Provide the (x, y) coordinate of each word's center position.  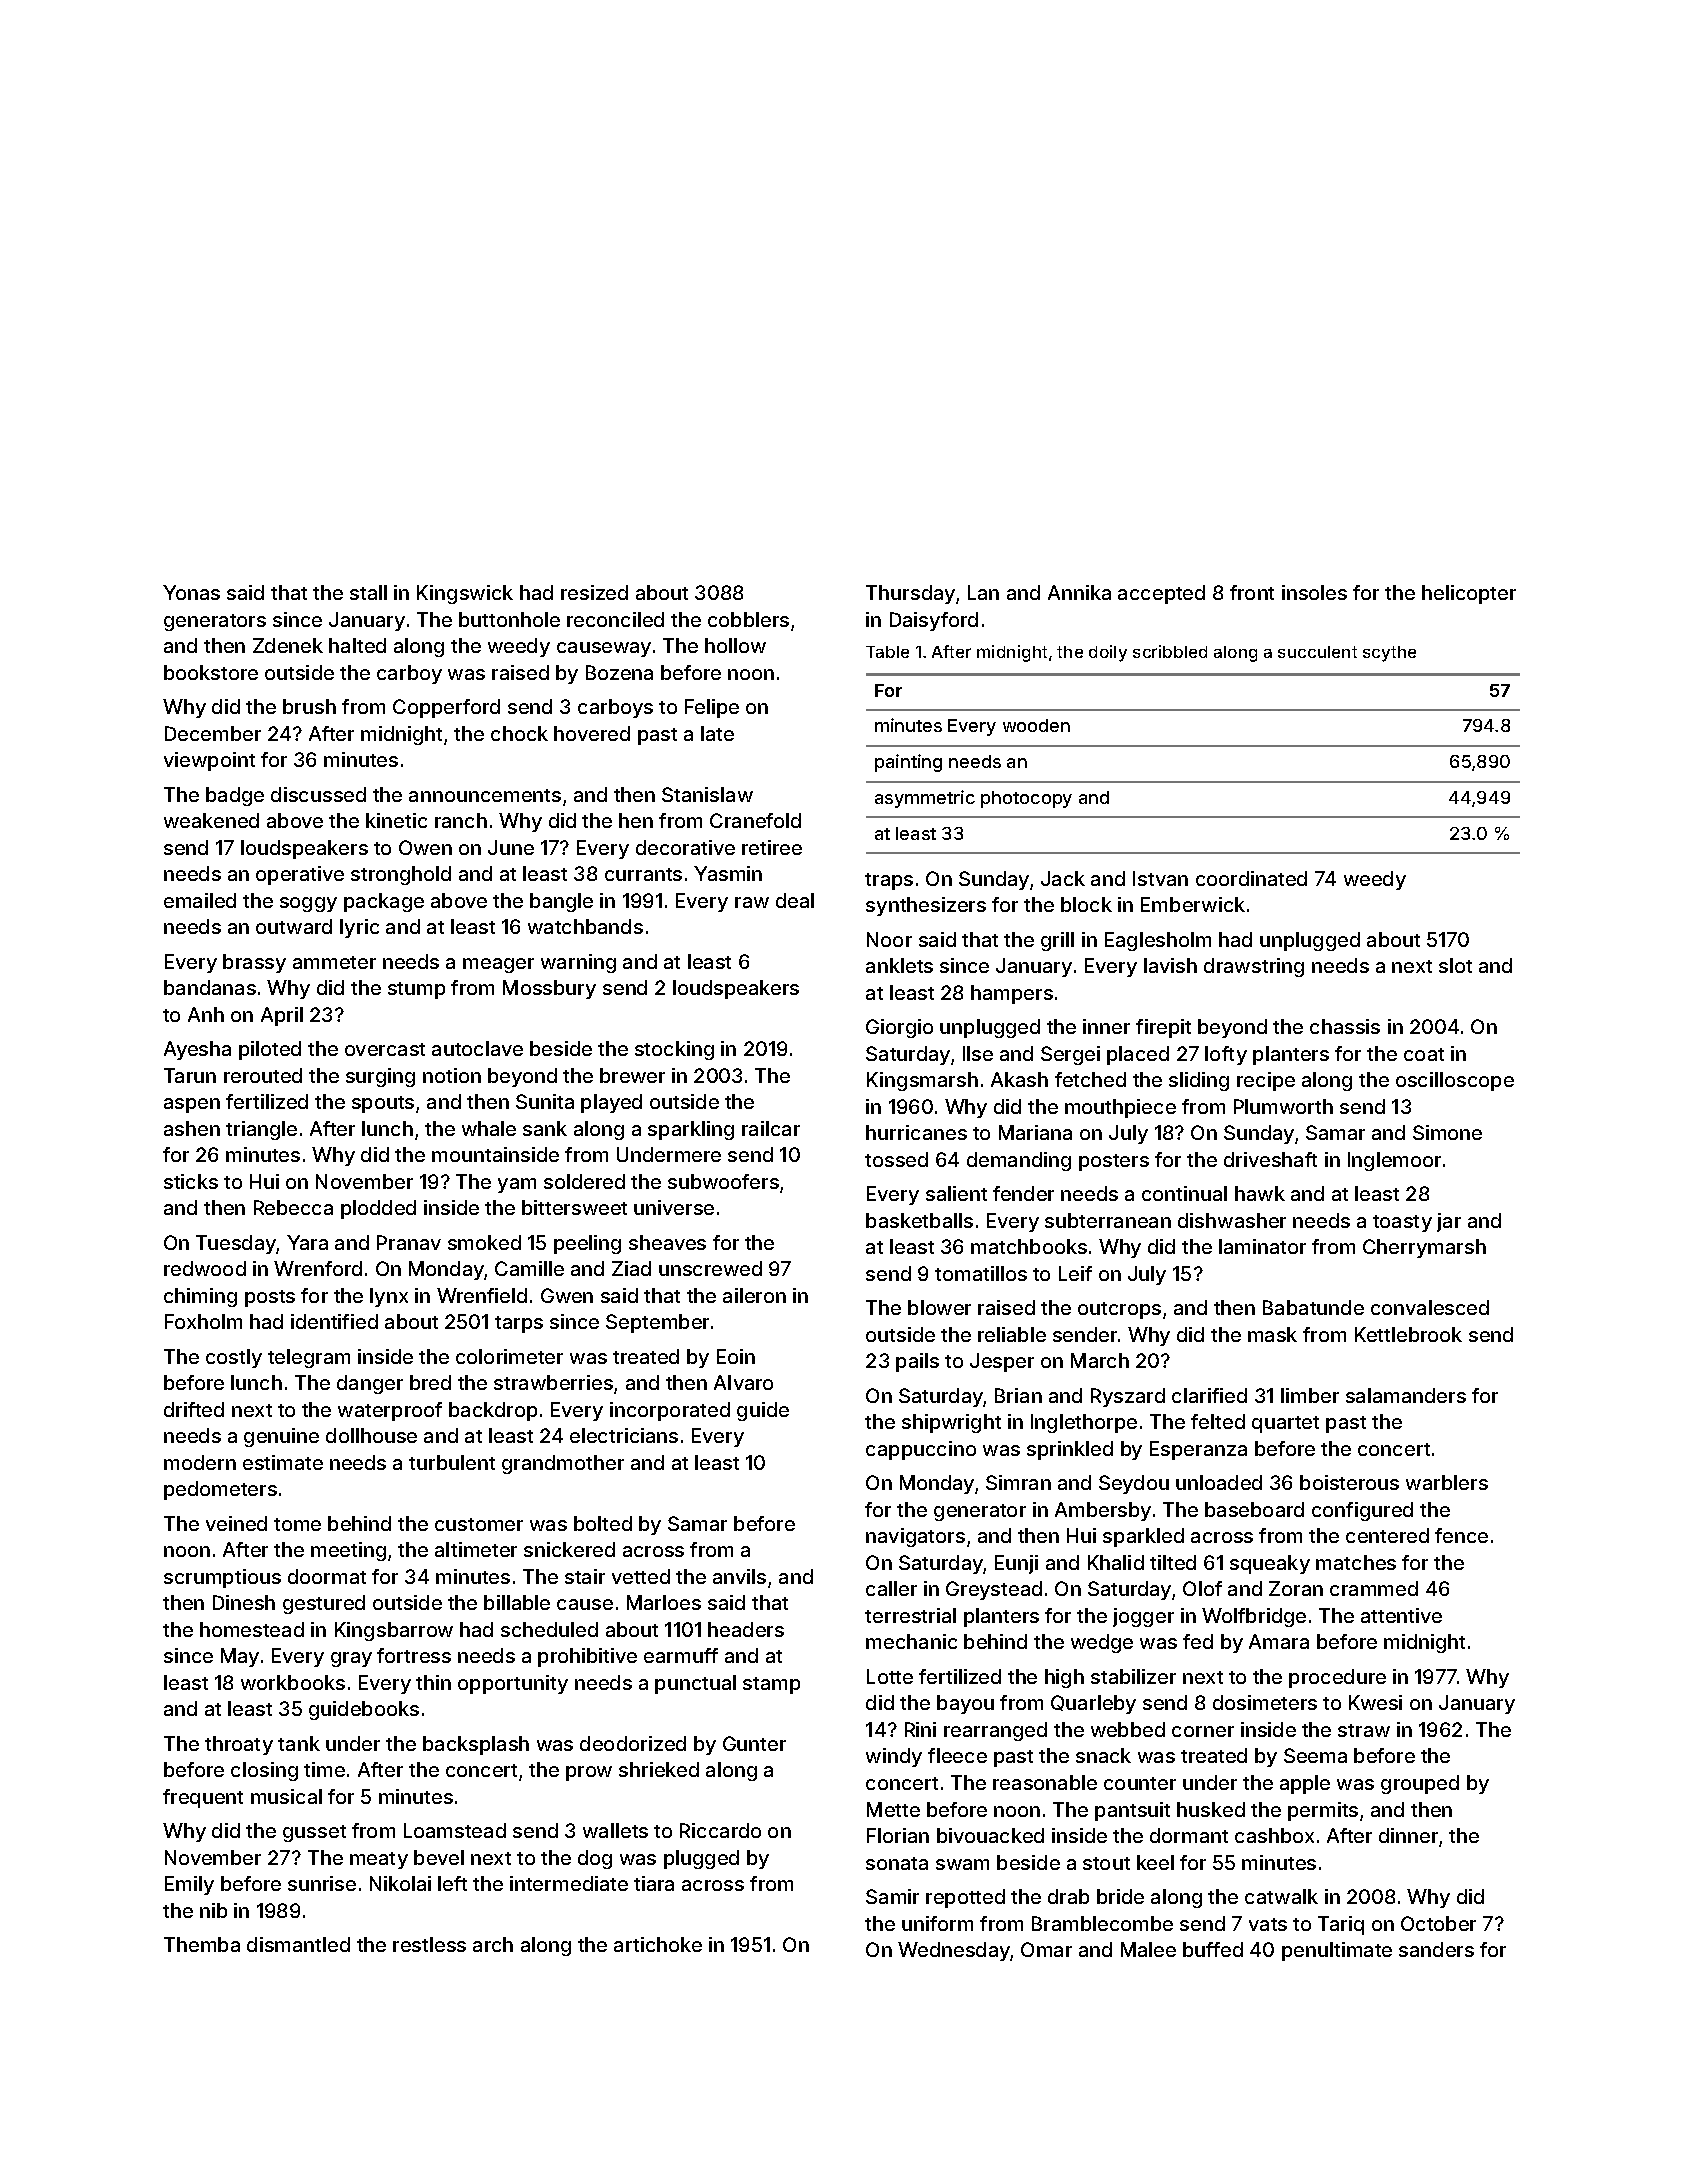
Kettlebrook (1408, 1334)
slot (1455, 965)
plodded (378, 1209)
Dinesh (244, 1602)
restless (429, 1944)
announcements (485, 795)
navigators (915, 1537)
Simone (1447, 1132)
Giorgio (899, 1028)
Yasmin (728, 873)
